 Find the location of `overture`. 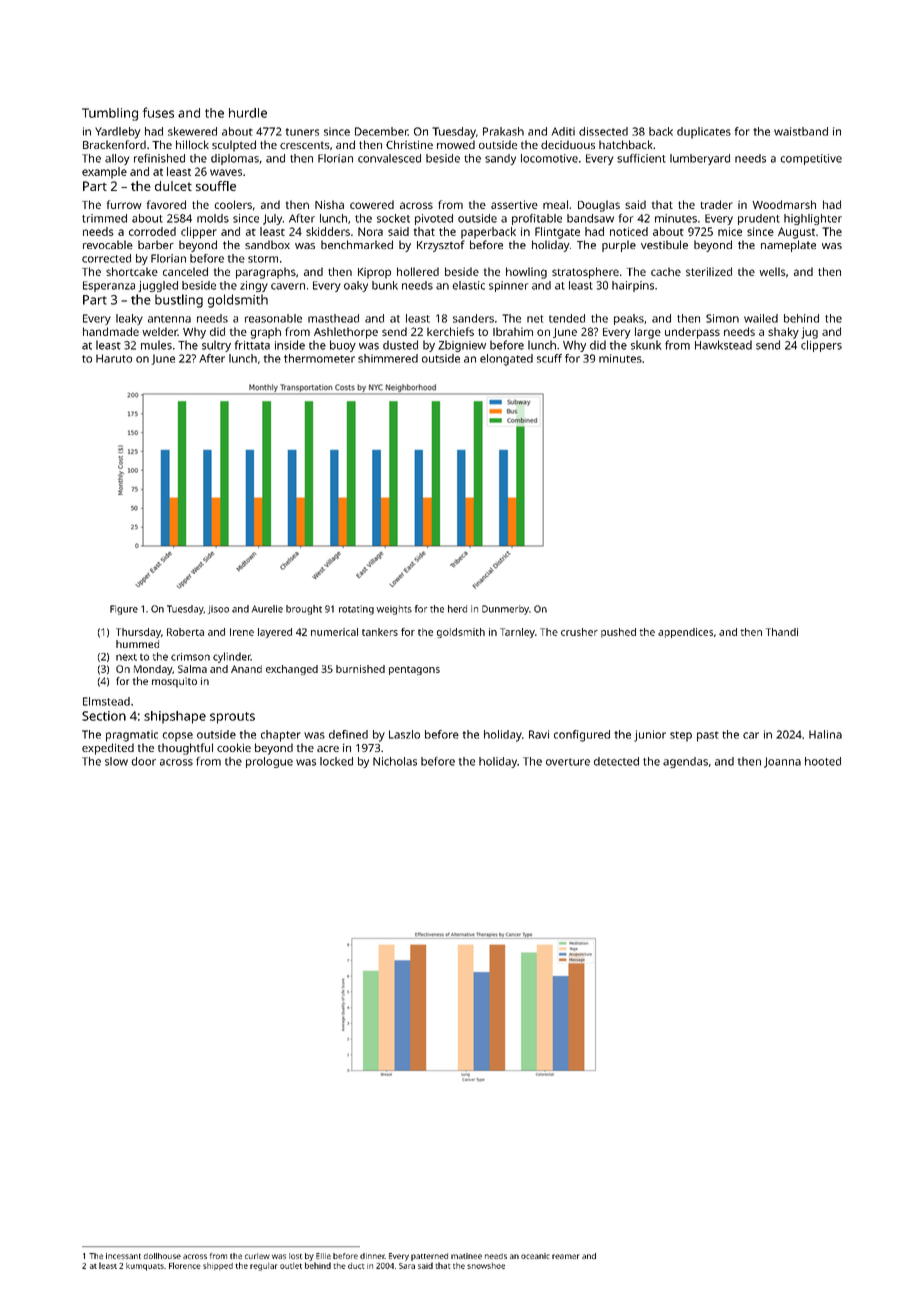

overture is located at coordinates (568, 762).
